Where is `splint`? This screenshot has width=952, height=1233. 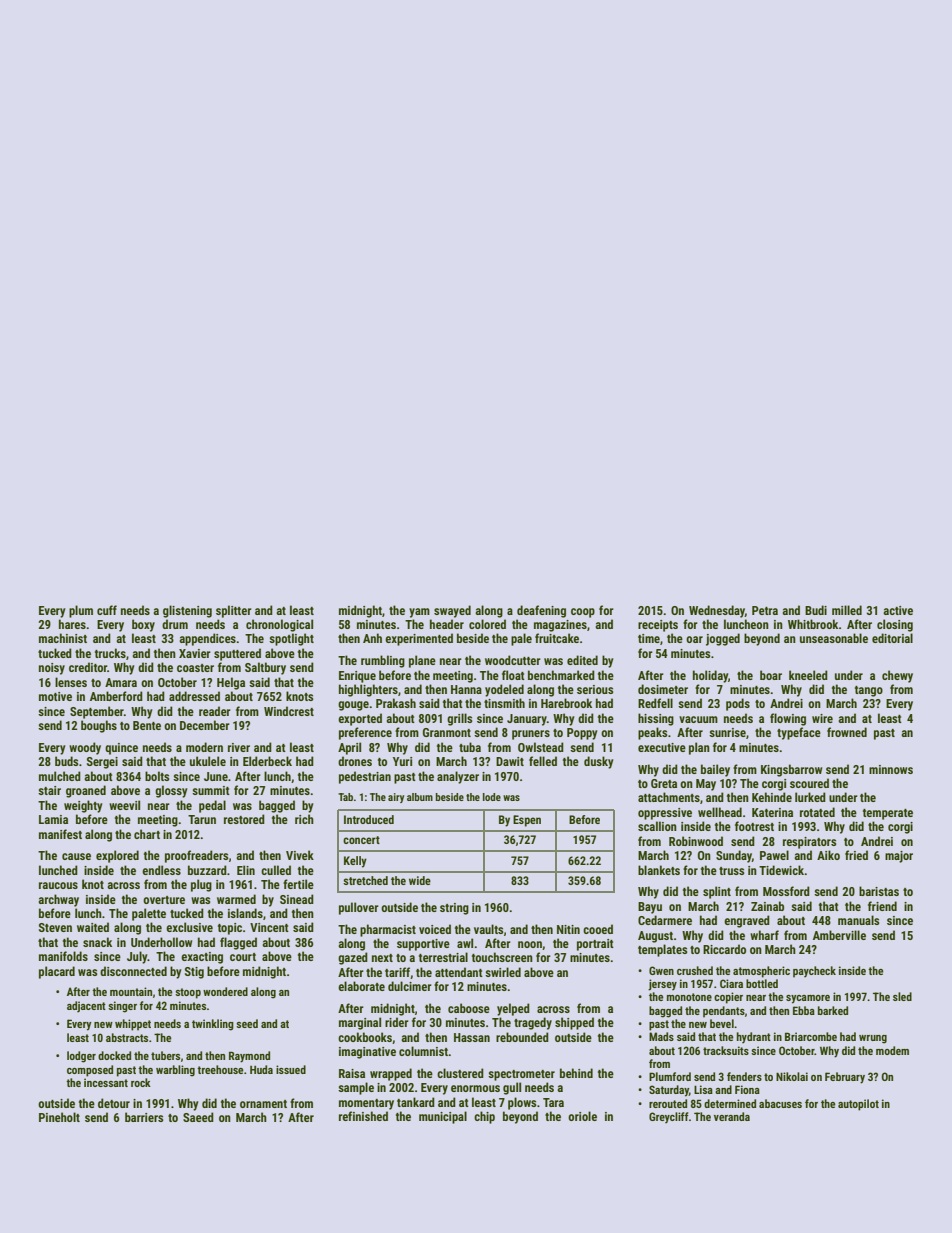 splint is located at coordinates (717, 892).
